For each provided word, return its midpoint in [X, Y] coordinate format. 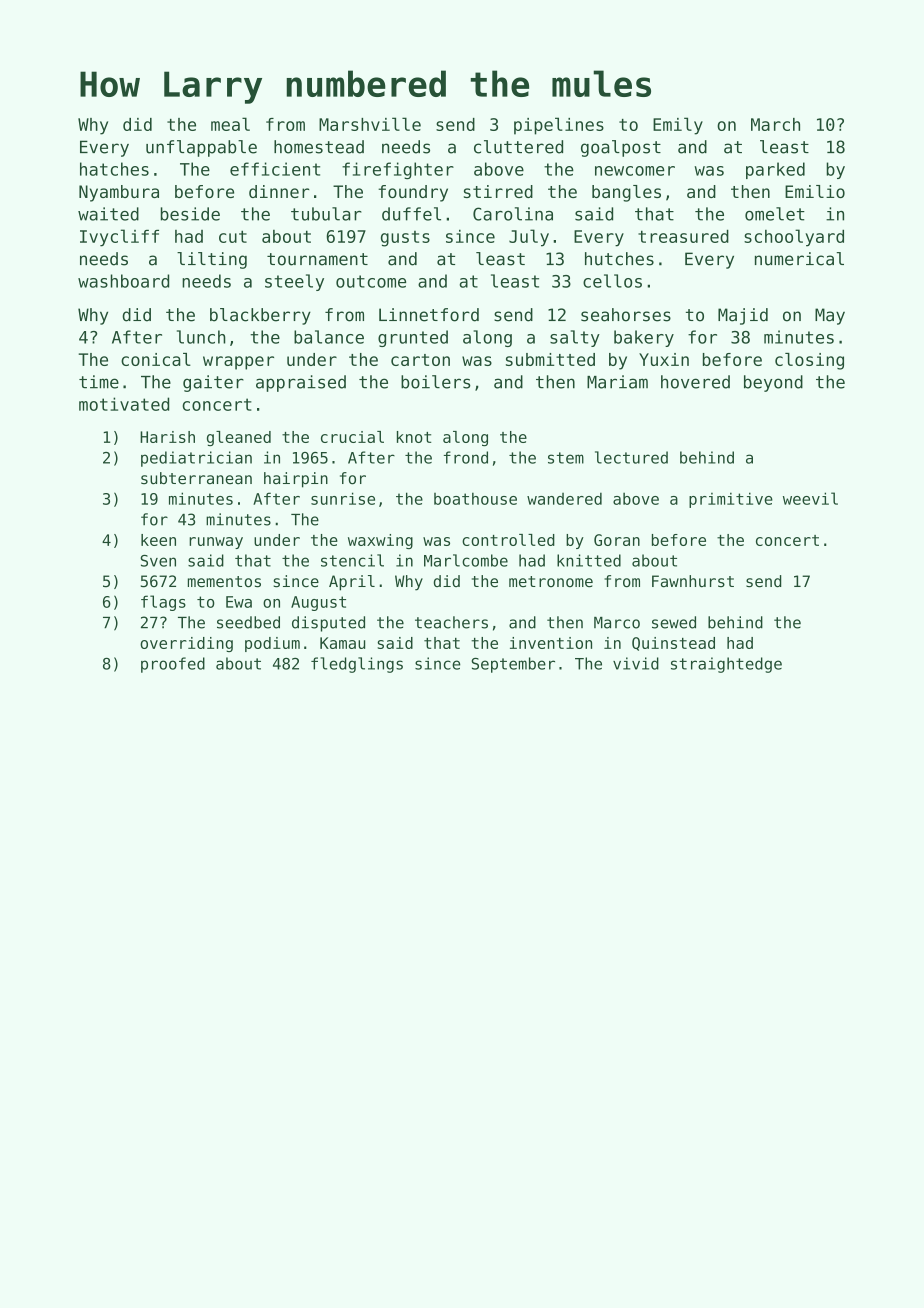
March [775, 124]
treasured [683, 236]
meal [230, 124]
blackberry [260, 316]
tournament [317, 259]
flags [163, 603]
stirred [498, 191]
